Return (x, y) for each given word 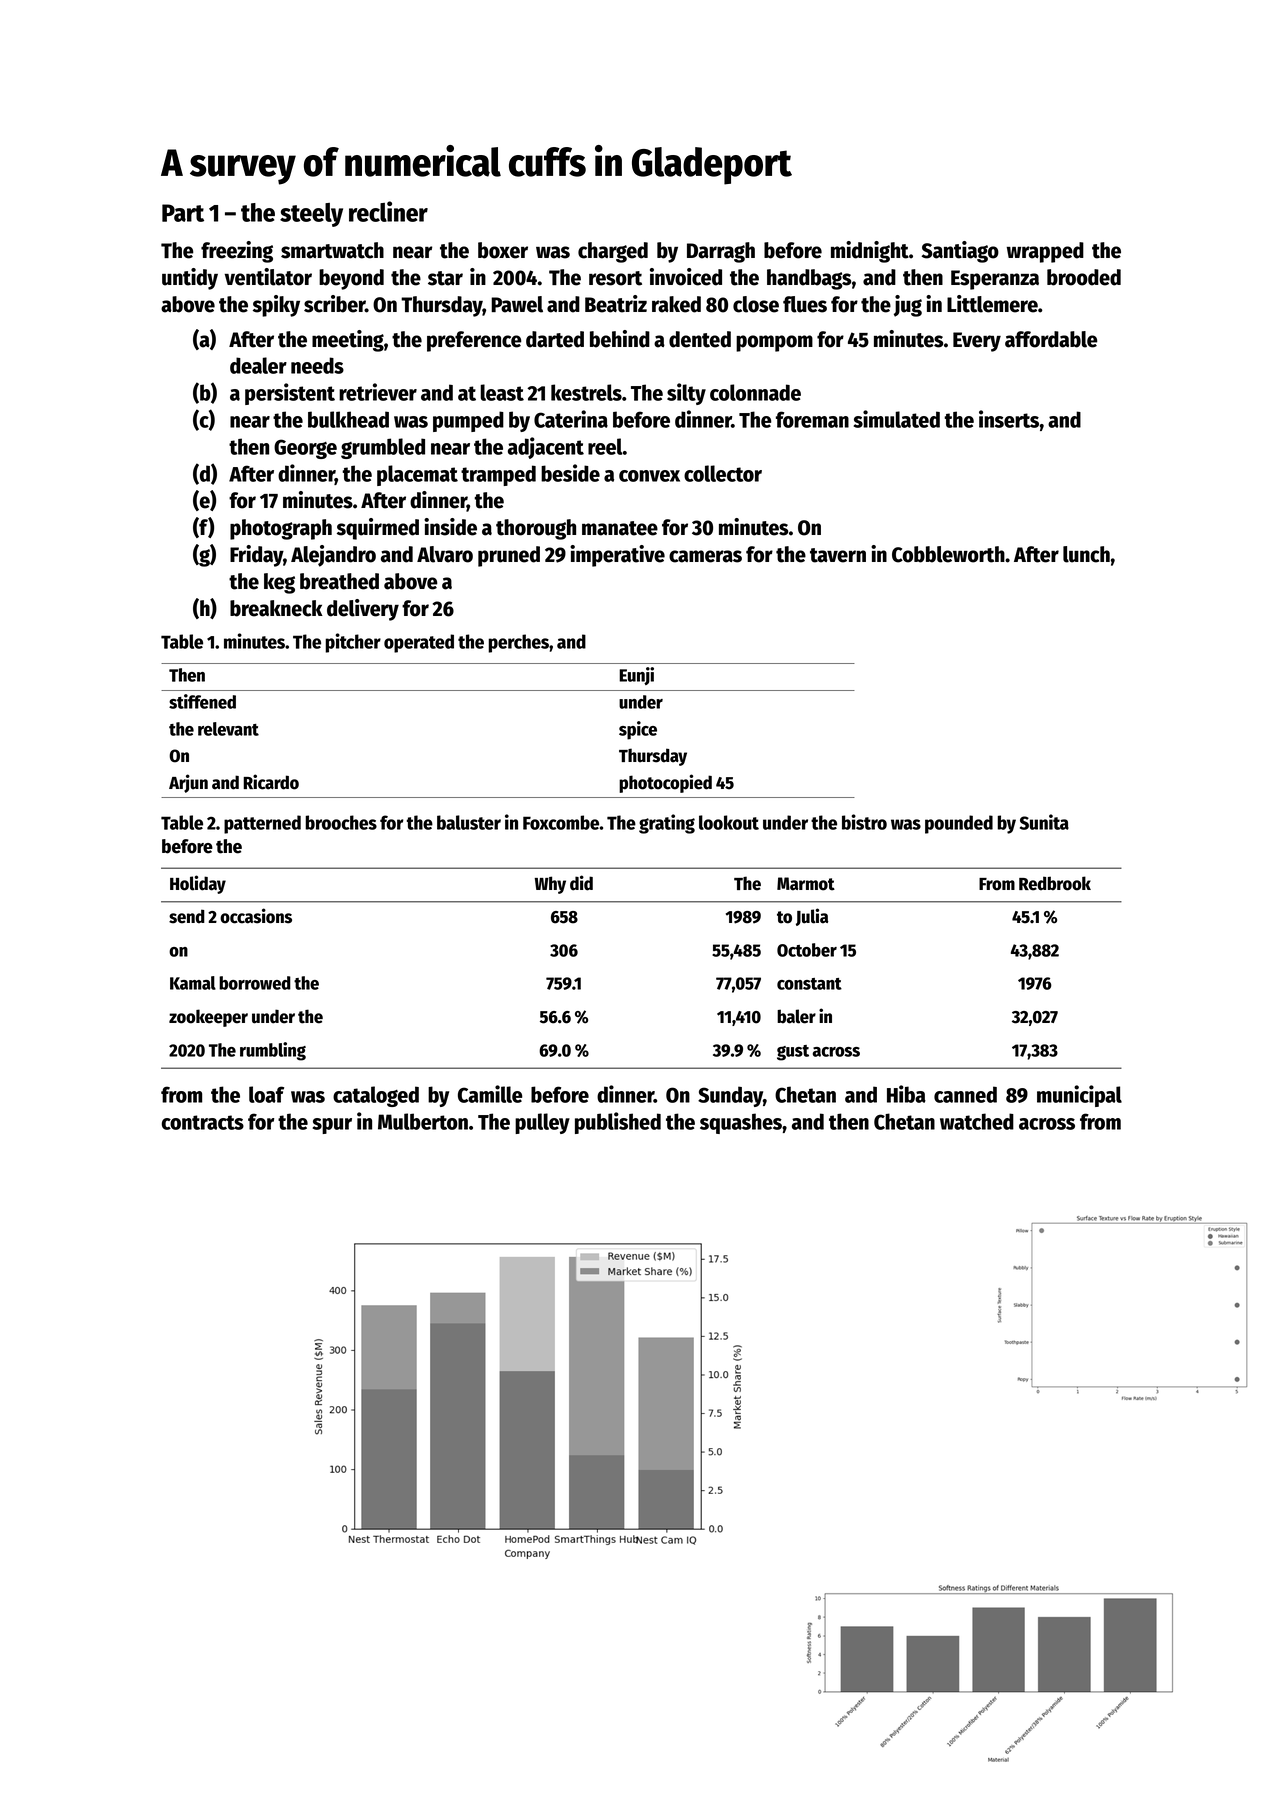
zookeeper (208, 1018)
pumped (468, 421)
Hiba (906, 1094)
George (305, 449)
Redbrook (1055, 883)
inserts (1009, 419)
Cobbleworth (948, 554)
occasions (256, 916)
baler (796, 1016)
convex (649, 476)
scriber (334, 304)
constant (809, 984)
